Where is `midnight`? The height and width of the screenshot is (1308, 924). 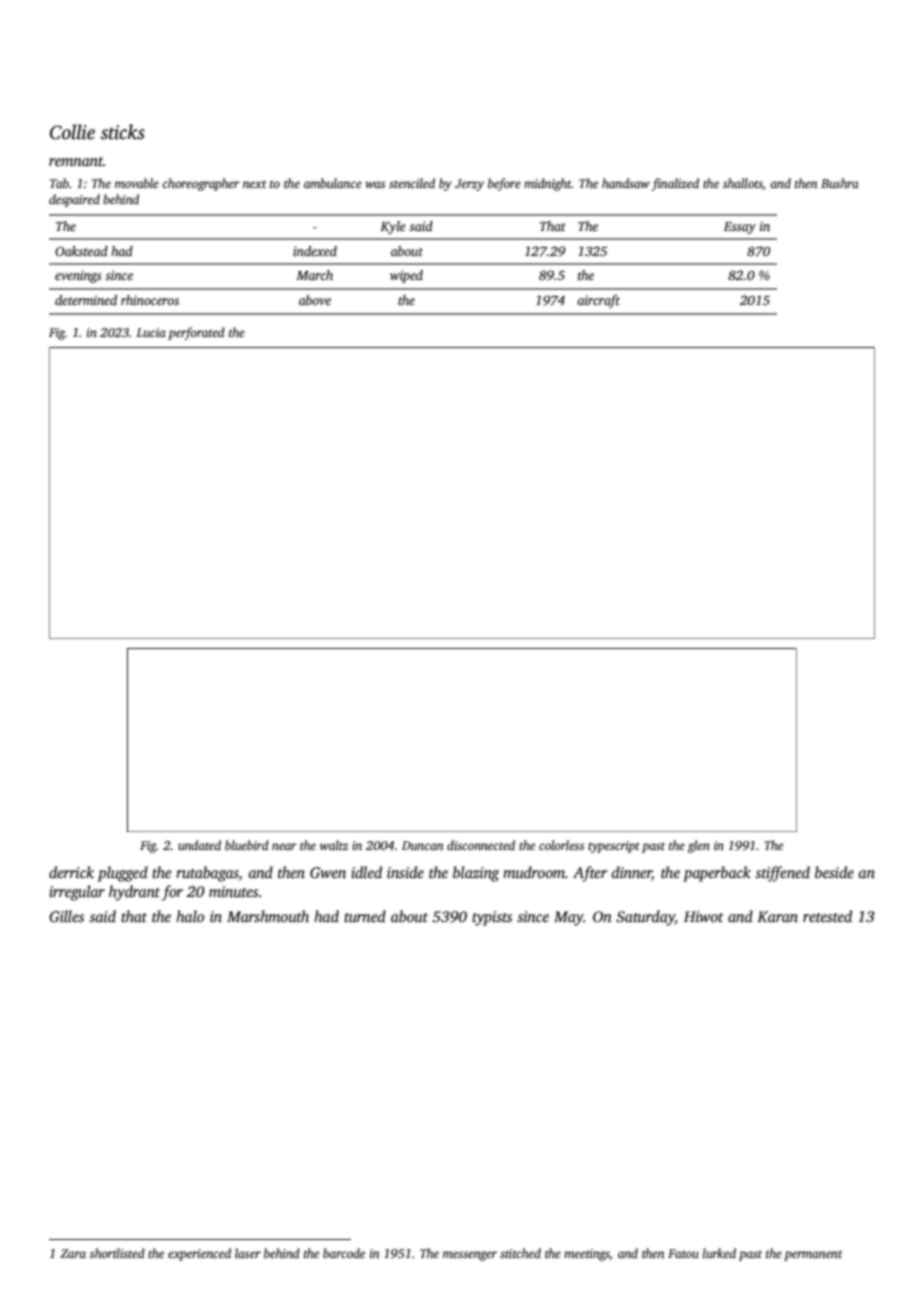 midnight is located at coordinates (548, 184).
